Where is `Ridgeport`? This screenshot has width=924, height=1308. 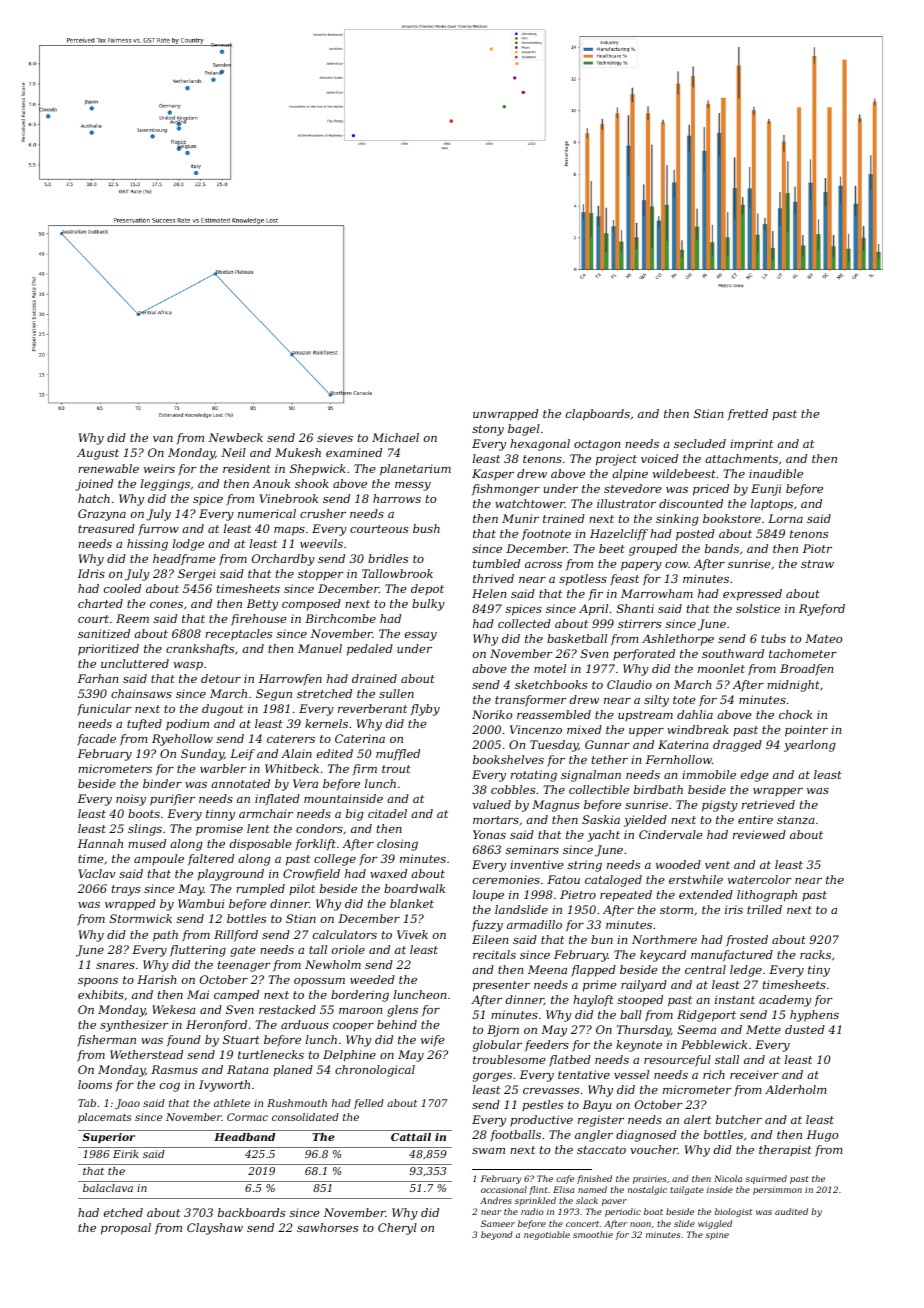
Ridgeport is located at coordinates (706, 1016).
